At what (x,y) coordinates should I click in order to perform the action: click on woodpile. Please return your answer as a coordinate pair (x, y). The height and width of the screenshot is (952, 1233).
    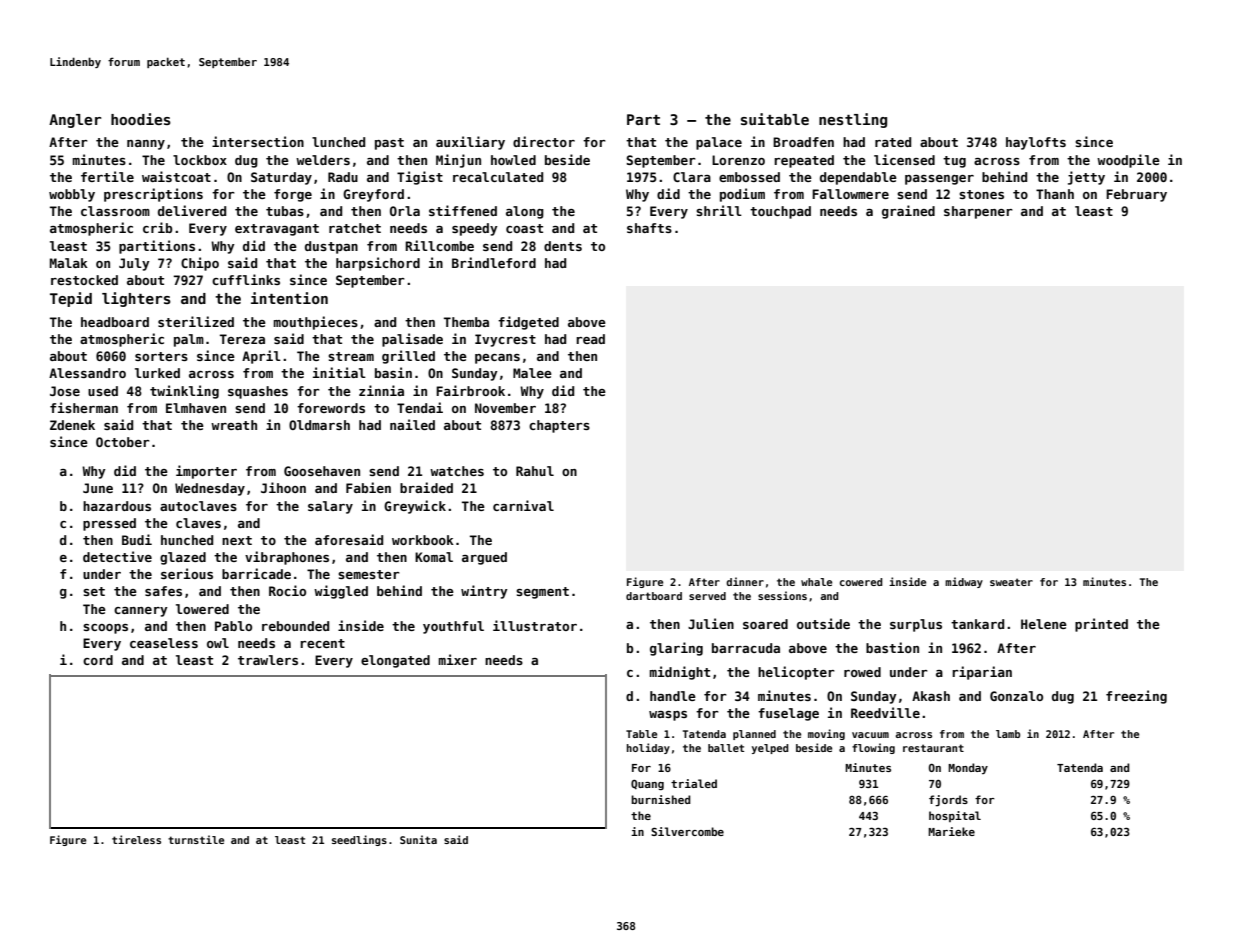
    Looking at the image, I should click on (1128, 161).
